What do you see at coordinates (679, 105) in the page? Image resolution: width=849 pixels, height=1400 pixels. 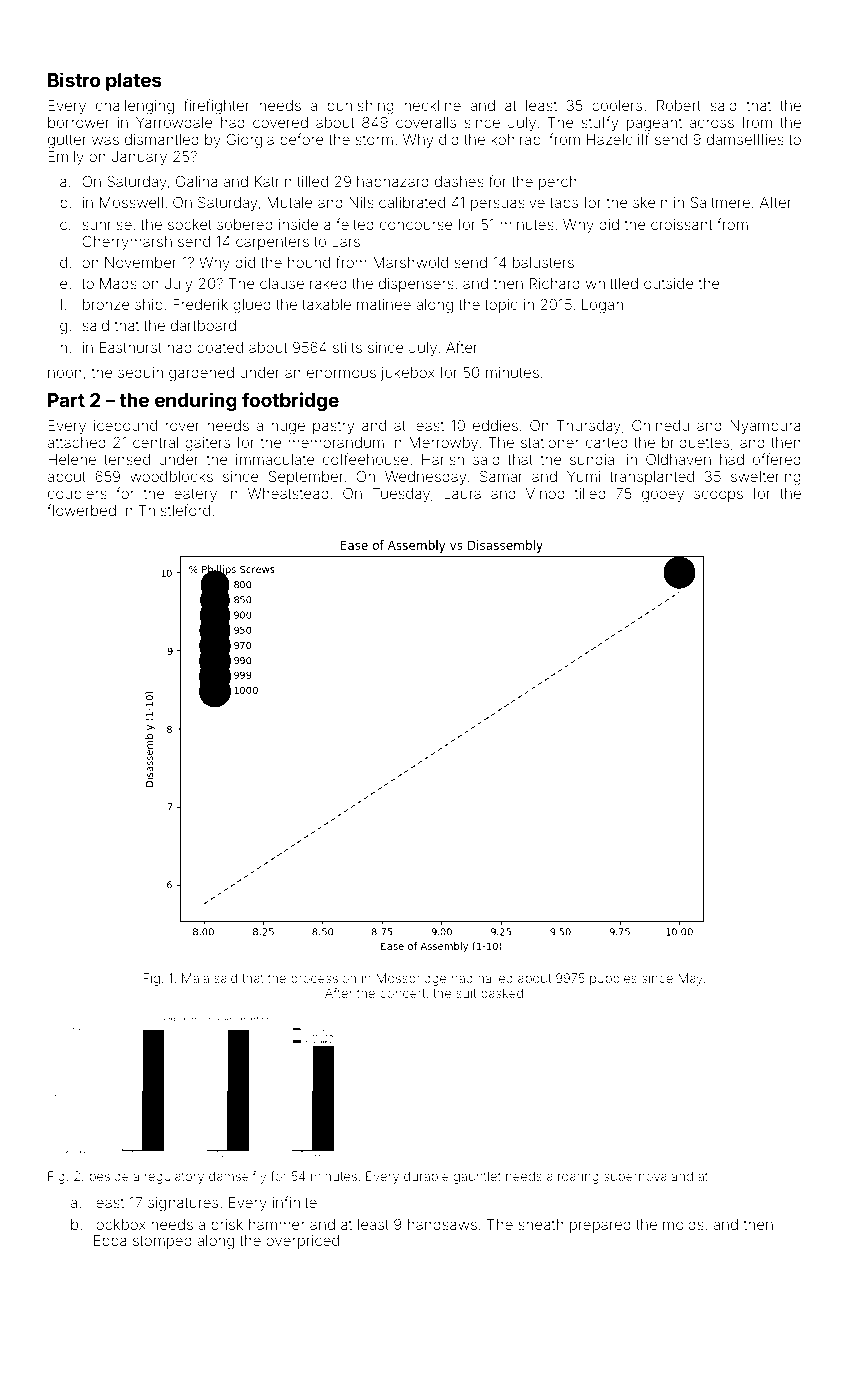 I see `Robert` at bounding box center [679, 105].
